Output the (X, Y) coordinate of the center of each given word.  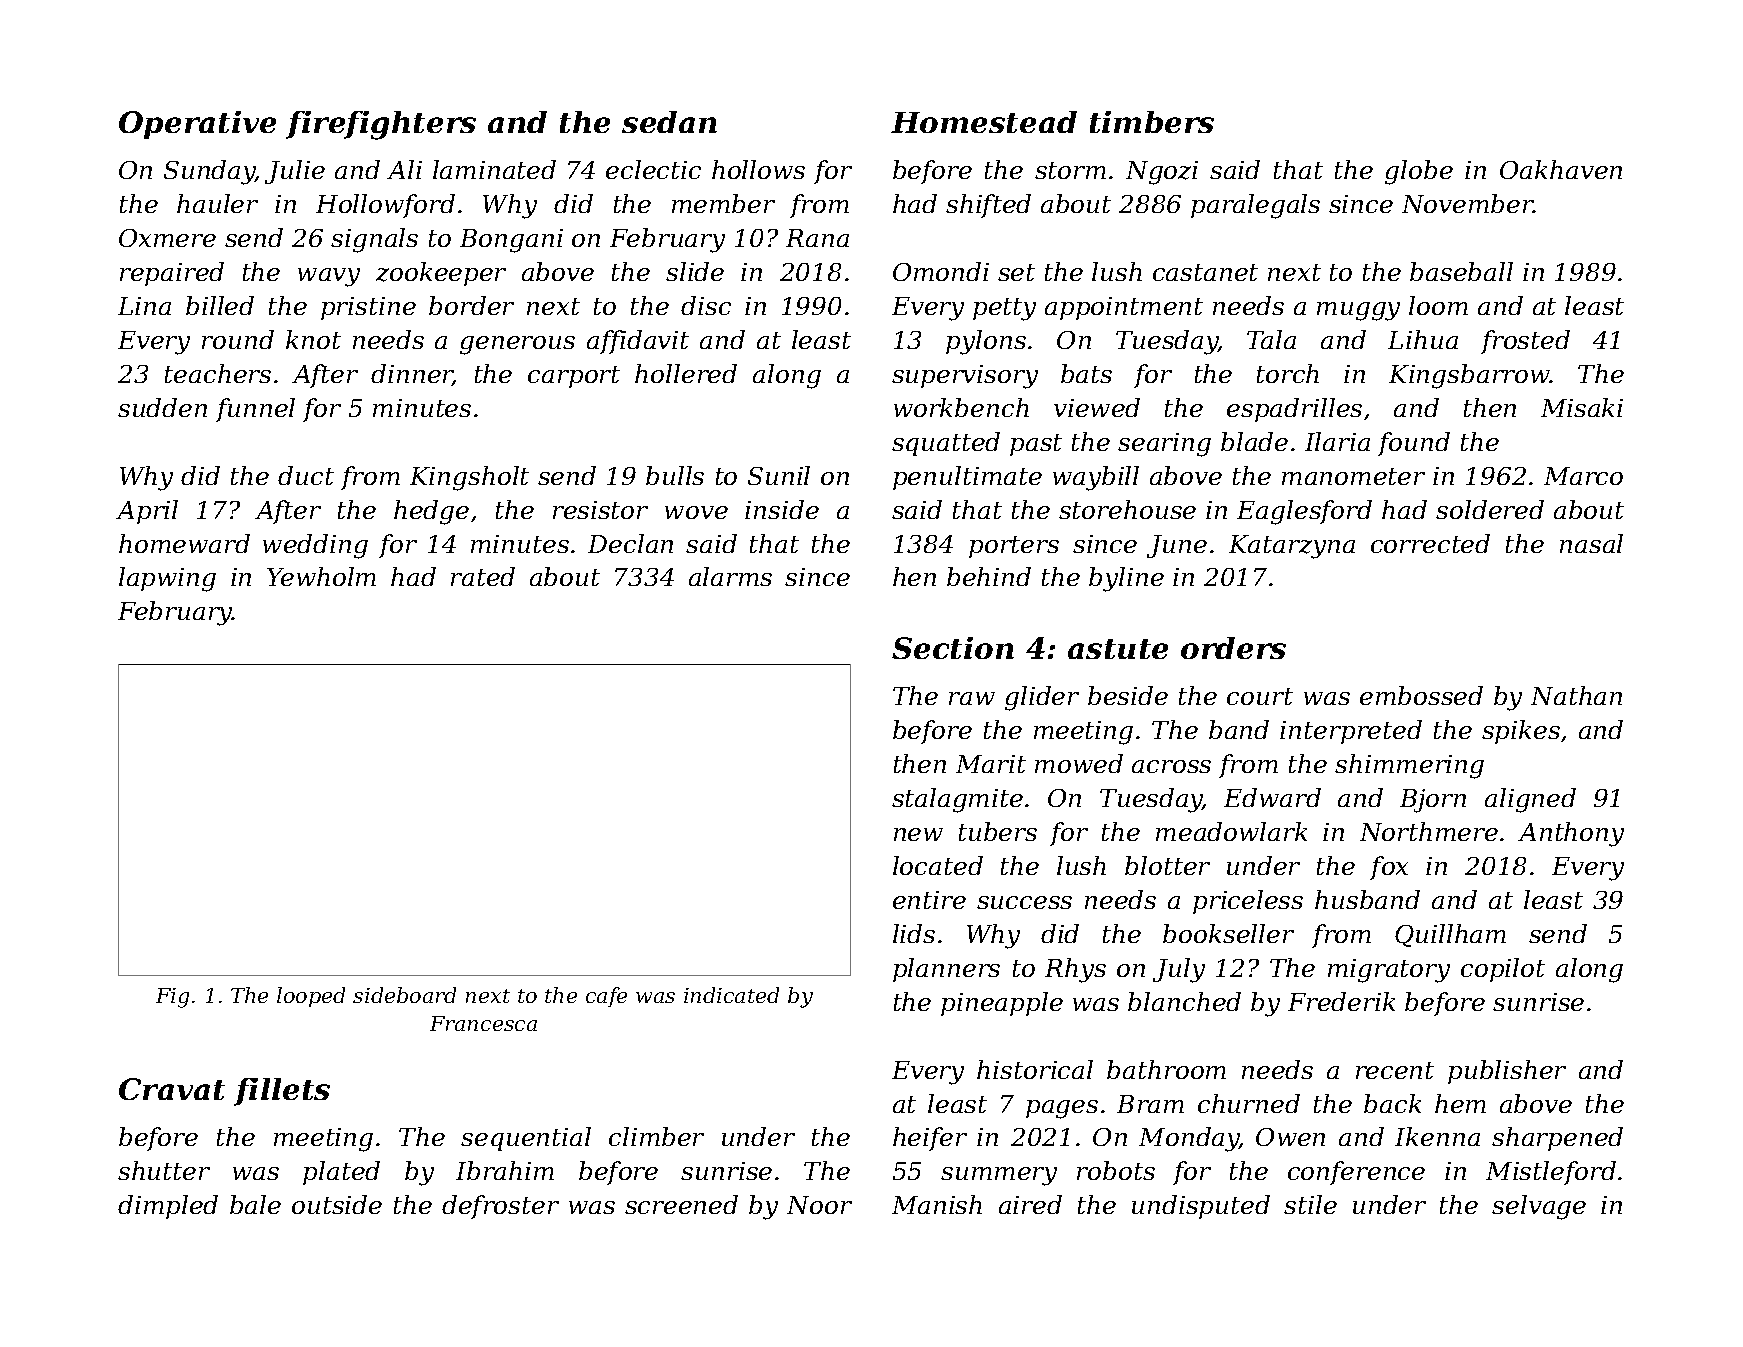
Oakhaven (1561, 169)
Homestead (984, 122)
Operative (197, 125)
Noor (819, 1205)
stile (1310, 1204)
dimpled (168, 1207)
